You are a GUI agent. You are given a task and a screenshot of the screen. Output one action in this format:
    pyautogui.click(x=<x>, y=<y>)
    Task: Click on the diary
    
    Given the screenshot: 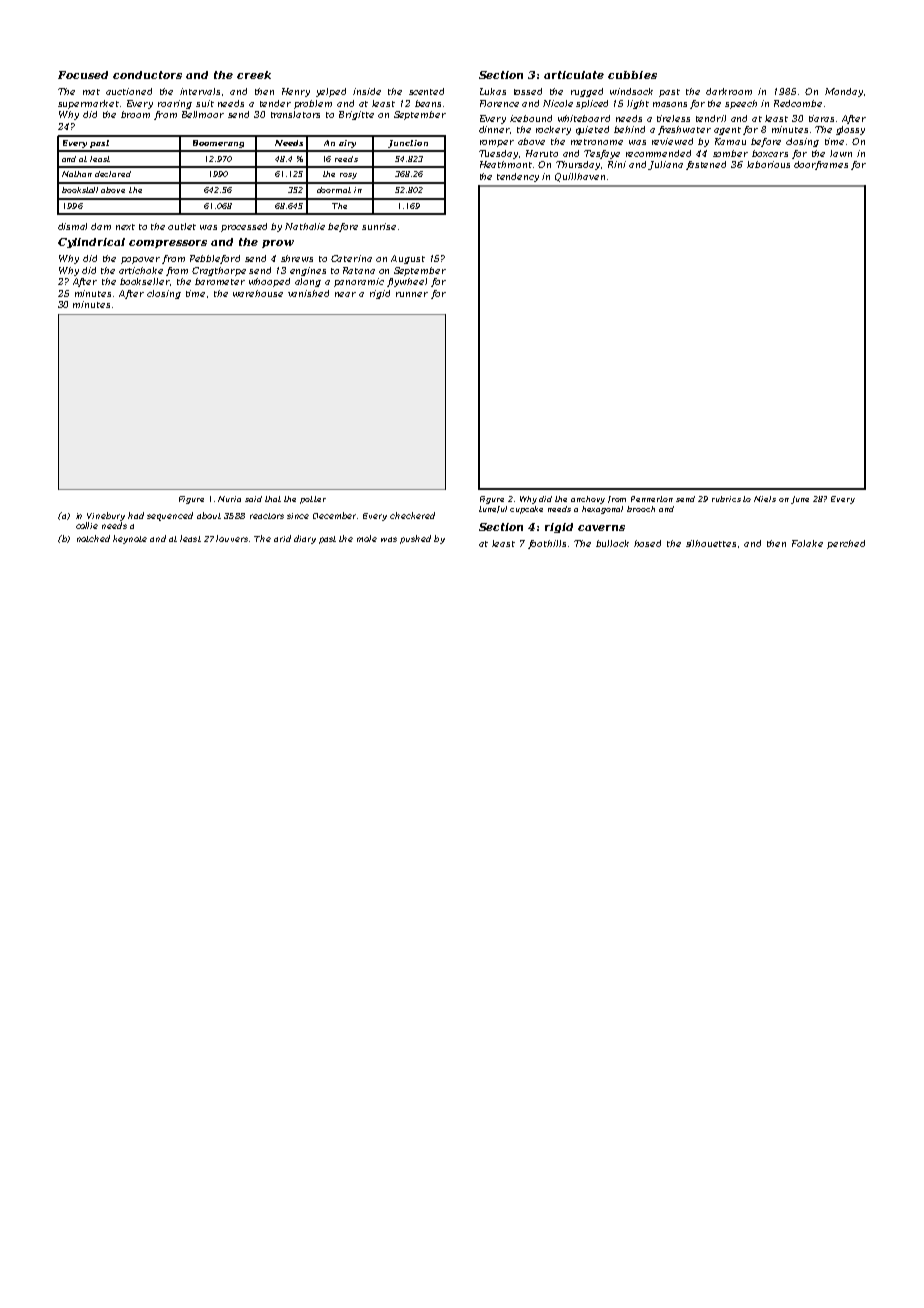 What is the action you would take?
    pyautogui.click(x=305, y=539)
